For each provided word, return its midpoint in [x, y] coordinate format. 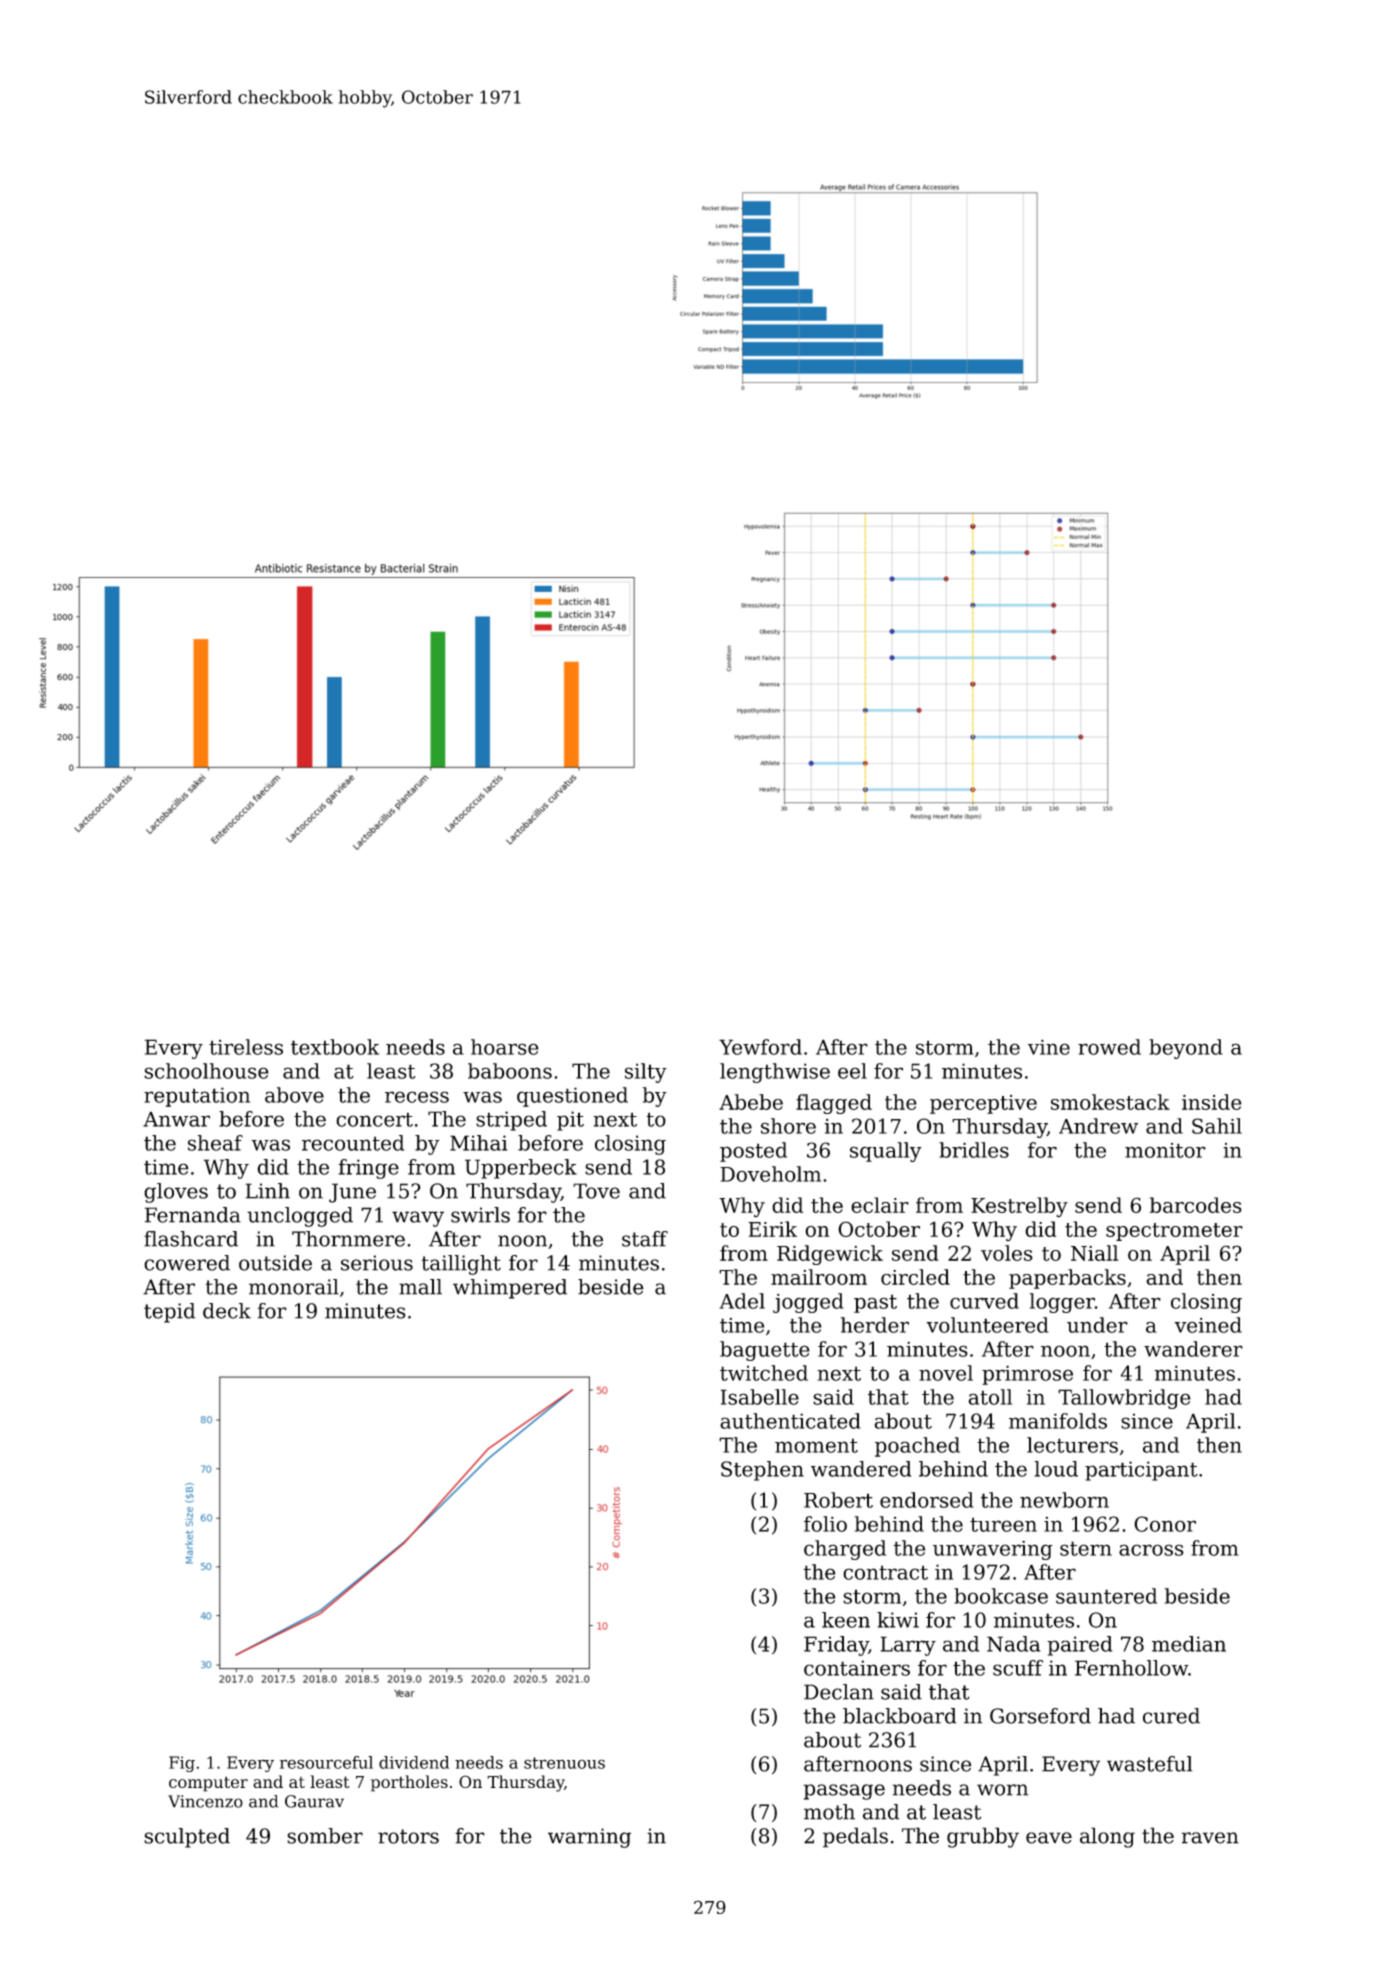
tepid [169, 1313]
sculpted [187, 1838]
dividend [414, 1762]
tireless [246, 1047]
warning [589, 1838]
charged [845, 1550]
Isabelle [760, 1397]
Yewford [760, 1047]
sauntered [1106, 1596]
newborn [1064, 1500]
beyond [1186, 1049]
